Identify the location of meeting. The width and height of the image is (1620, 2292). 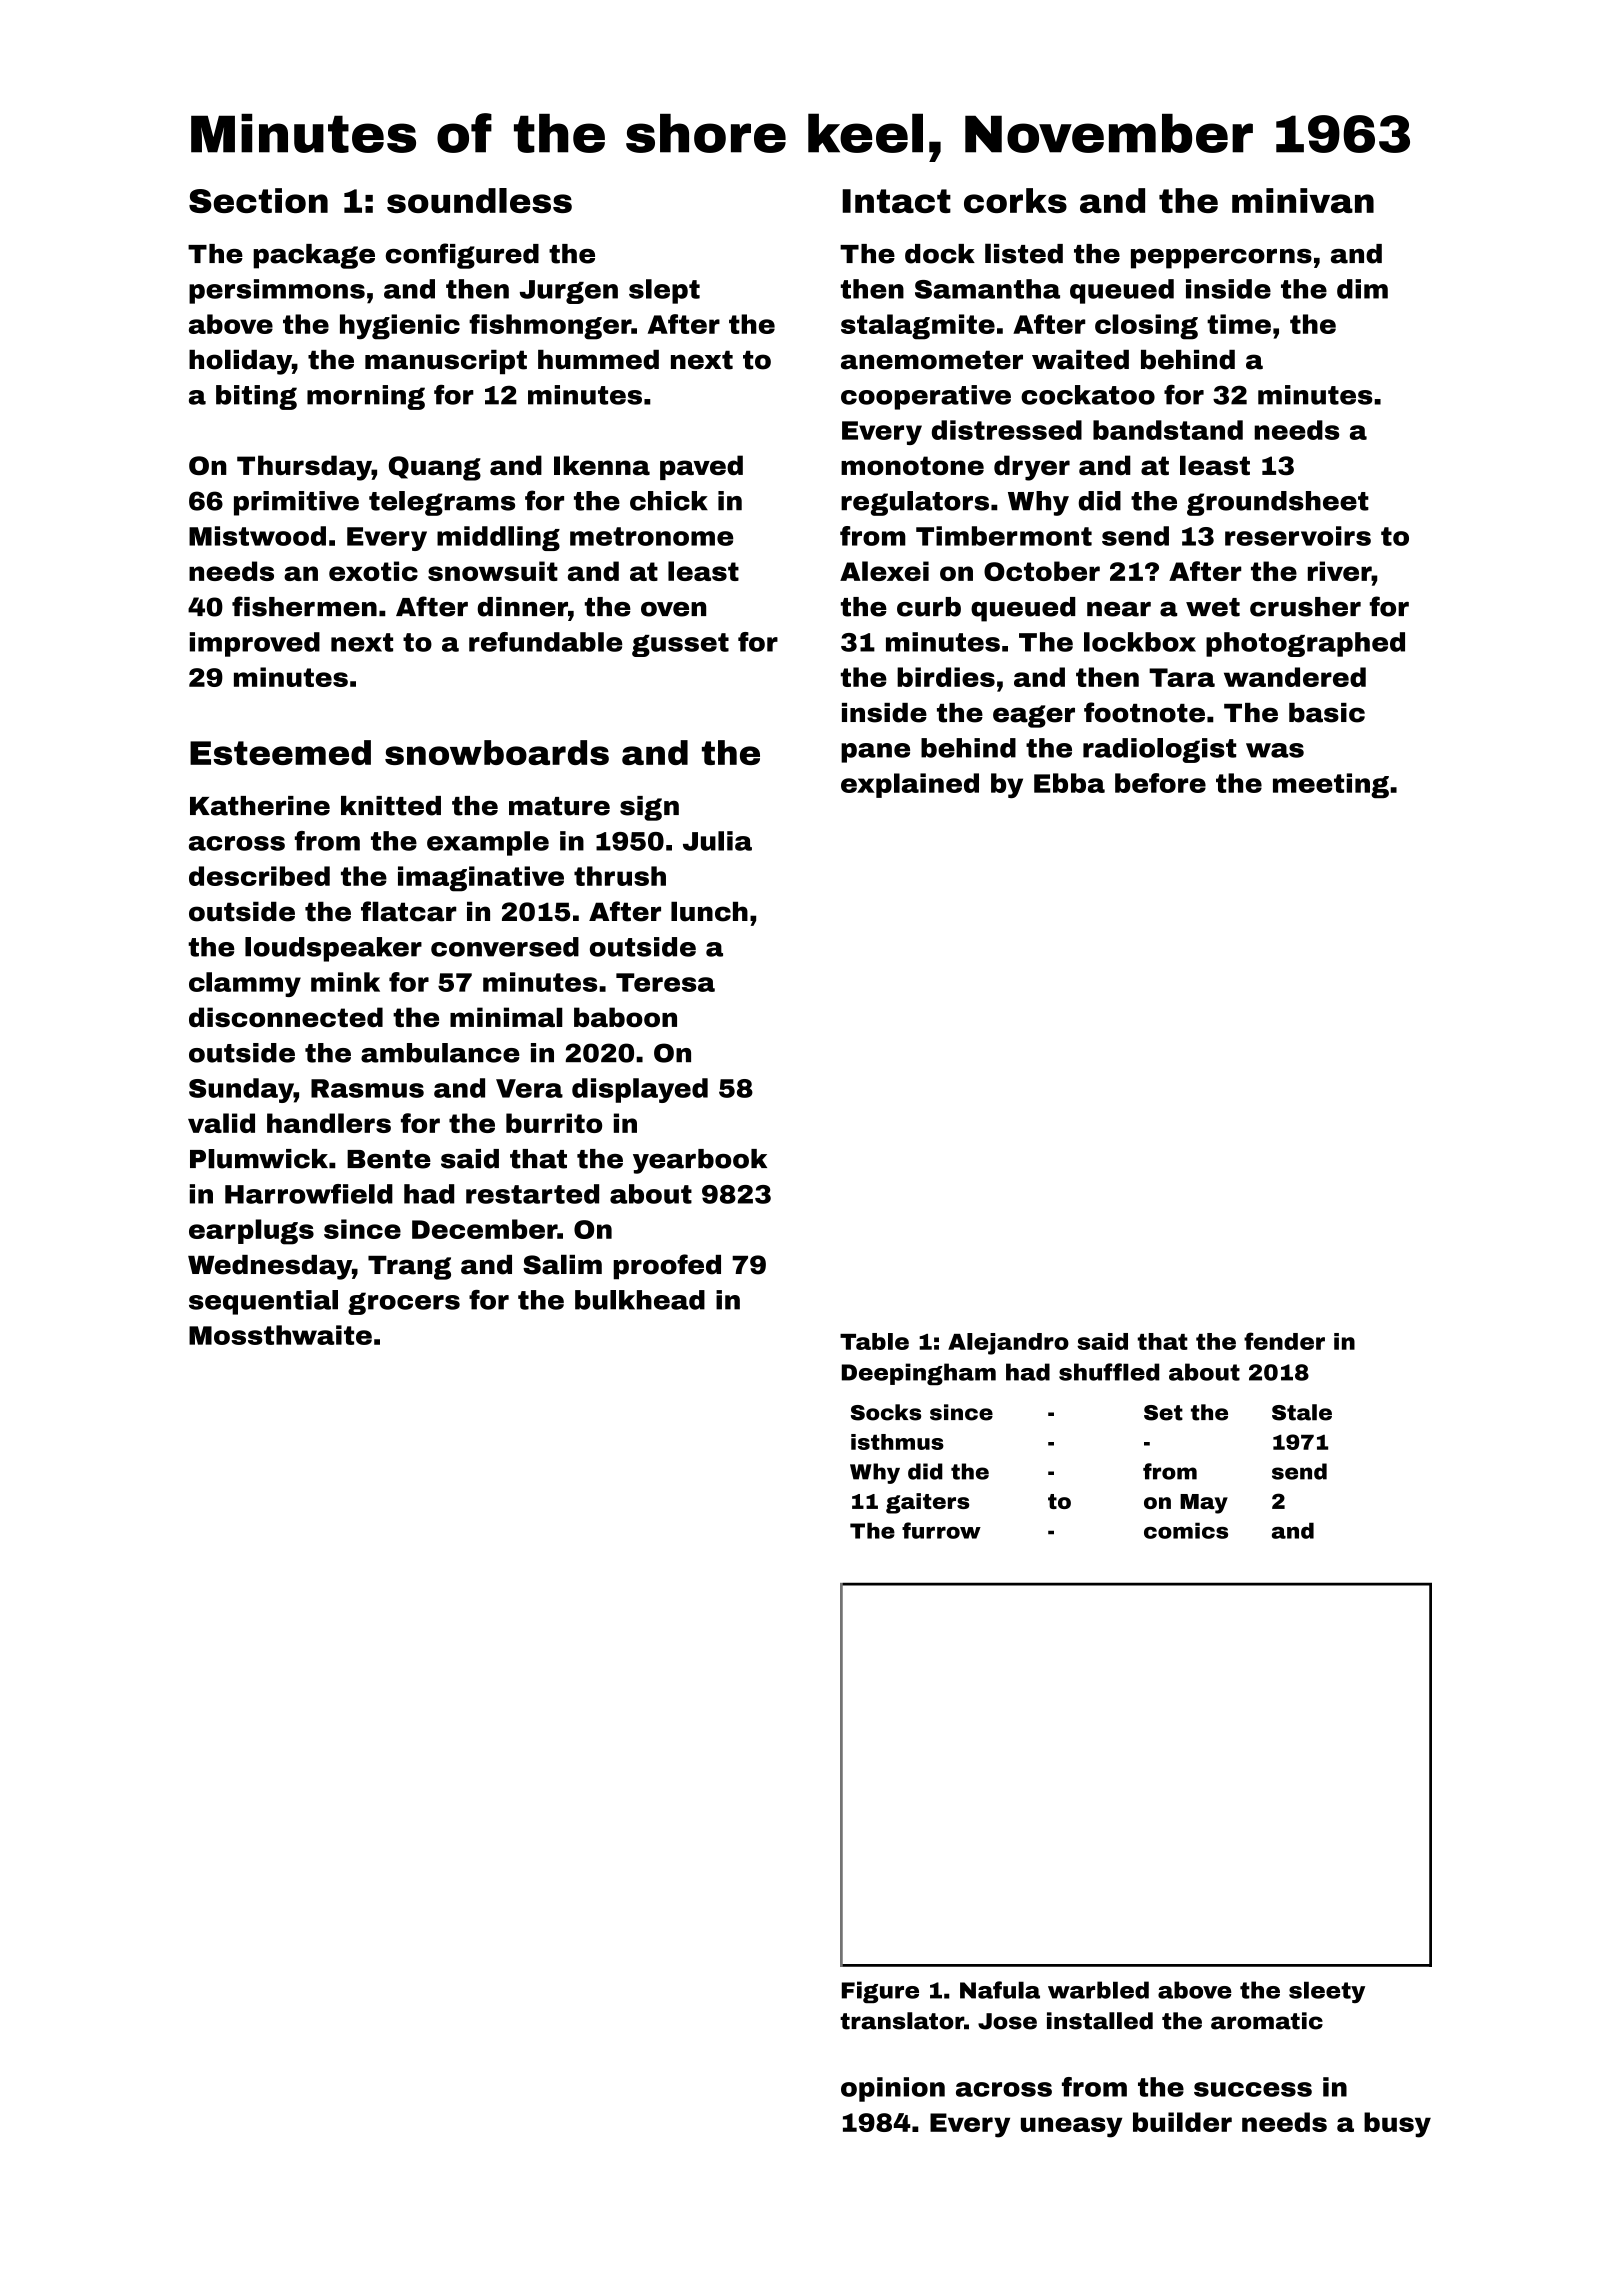
(1331, 785).
